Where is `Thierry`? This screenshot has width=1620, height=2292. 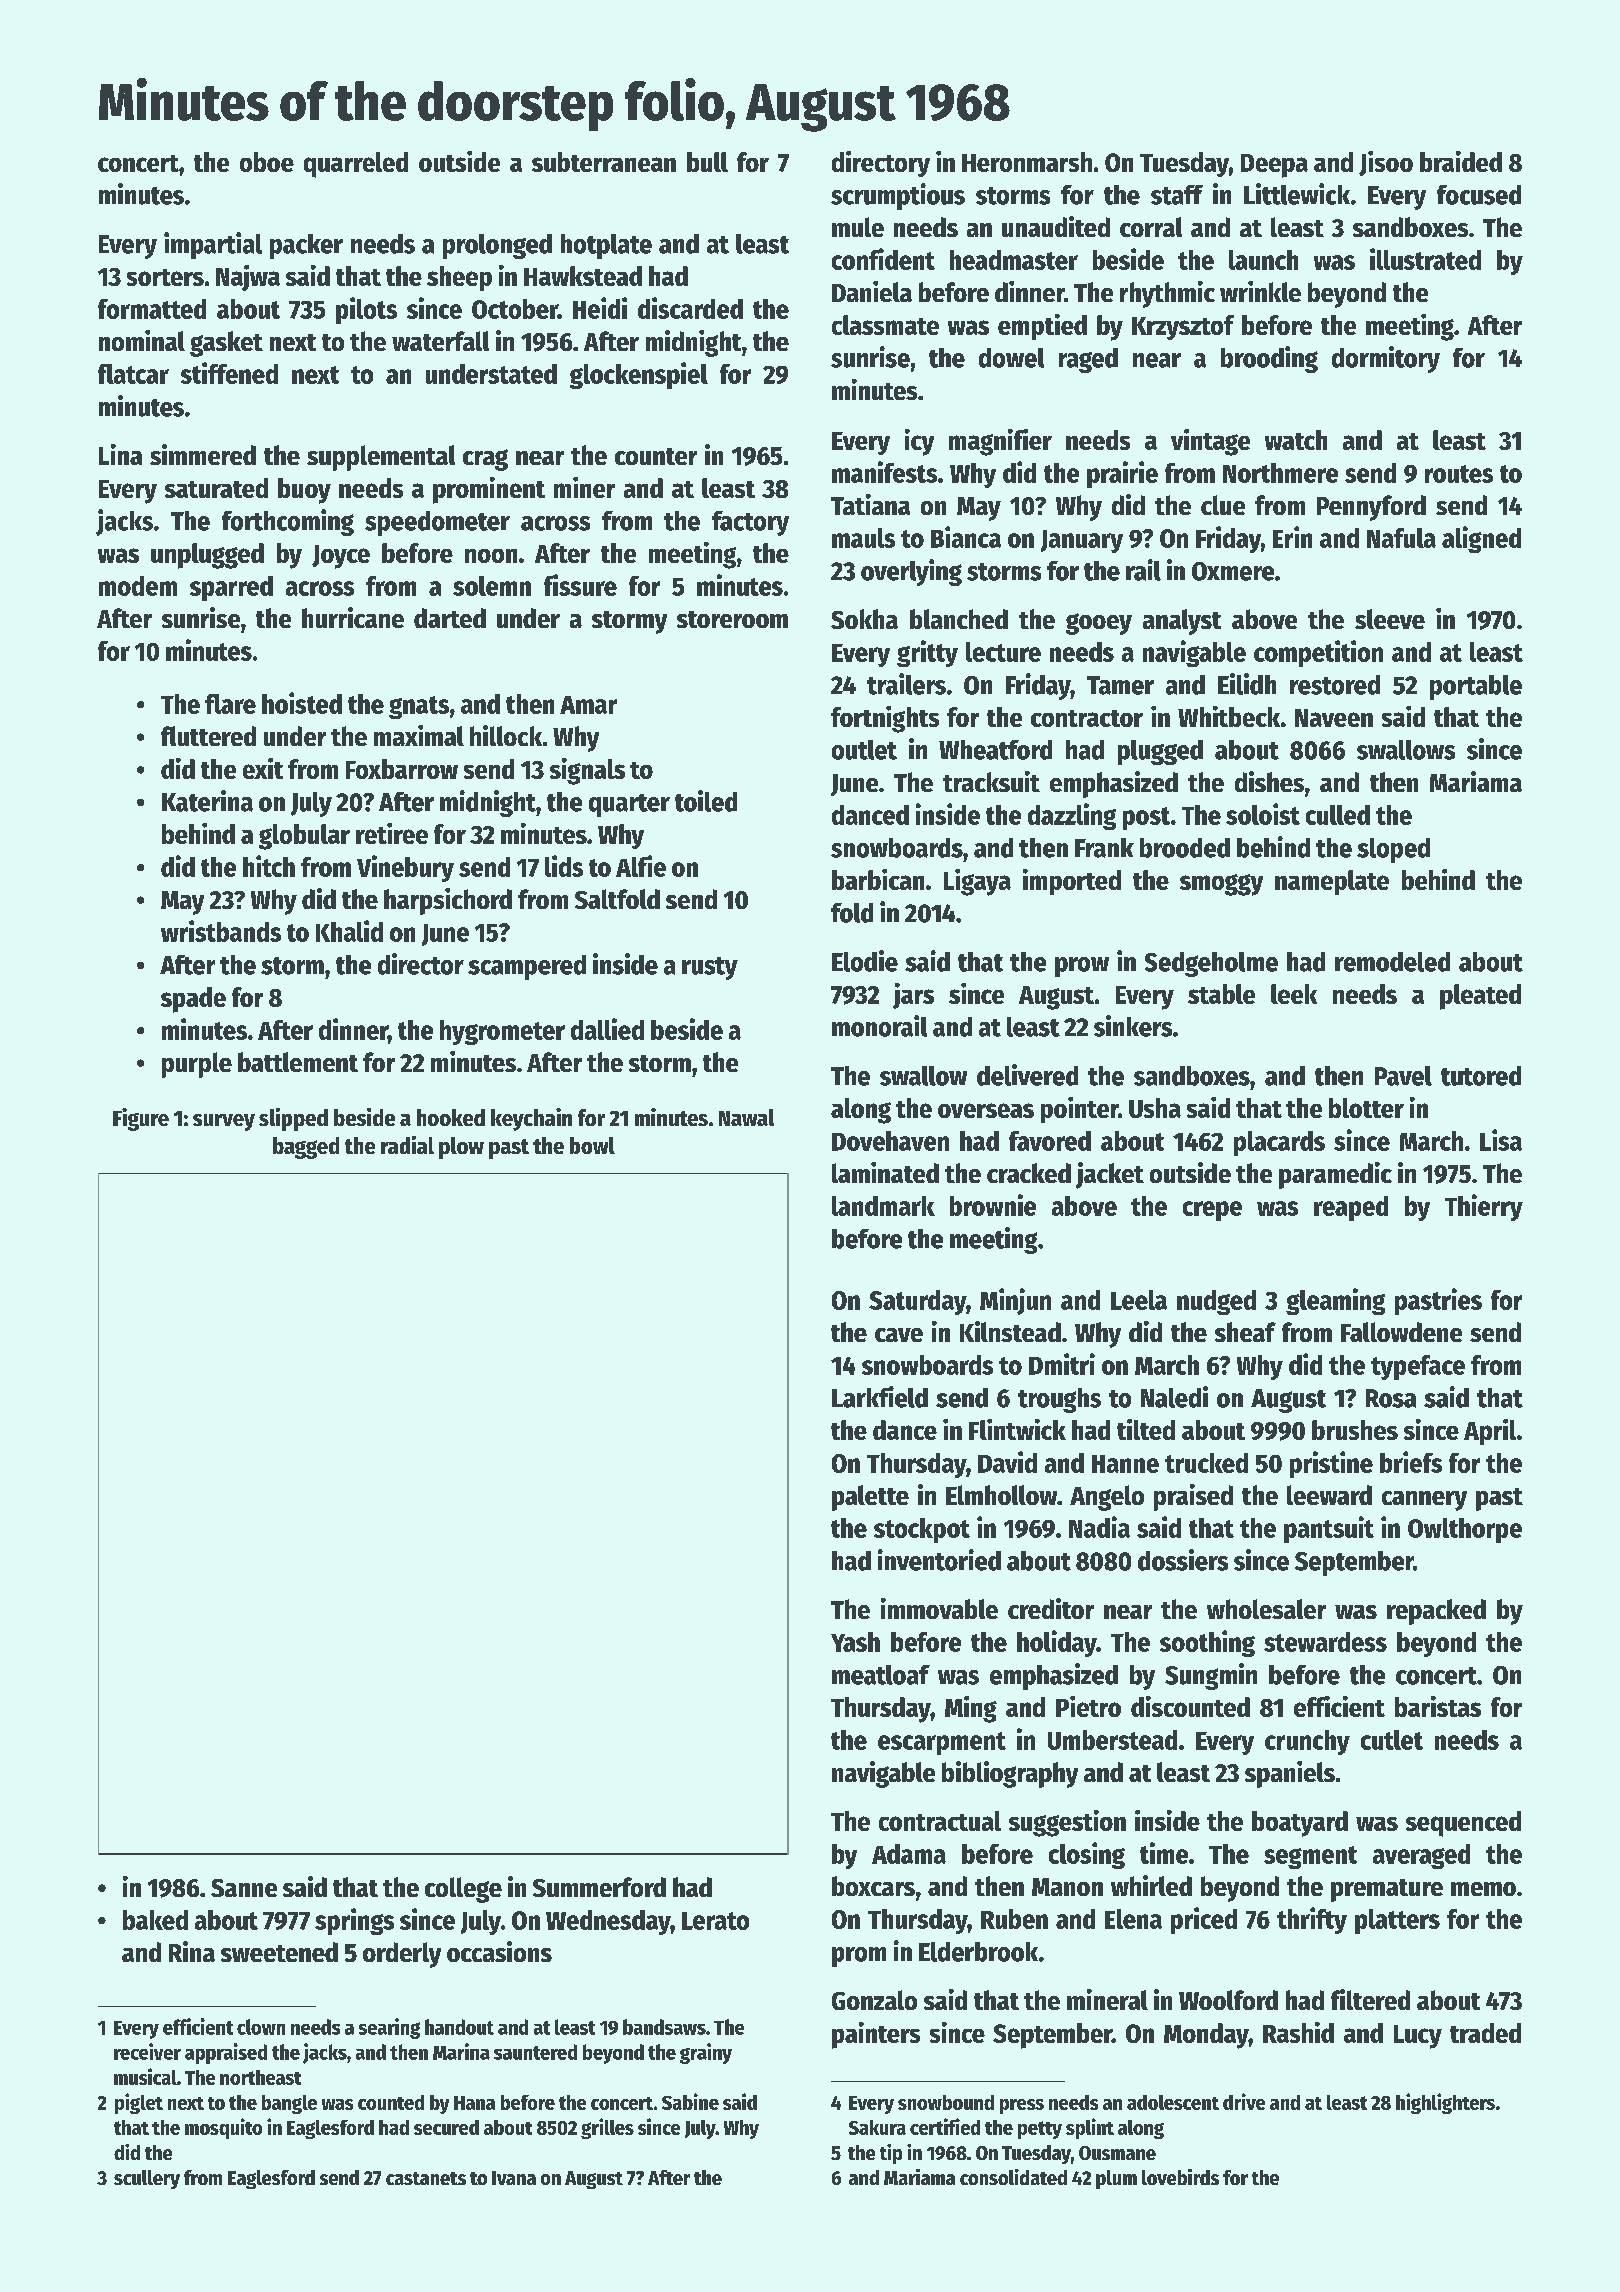 Thierry is located at coordinates (1484, 1207).
